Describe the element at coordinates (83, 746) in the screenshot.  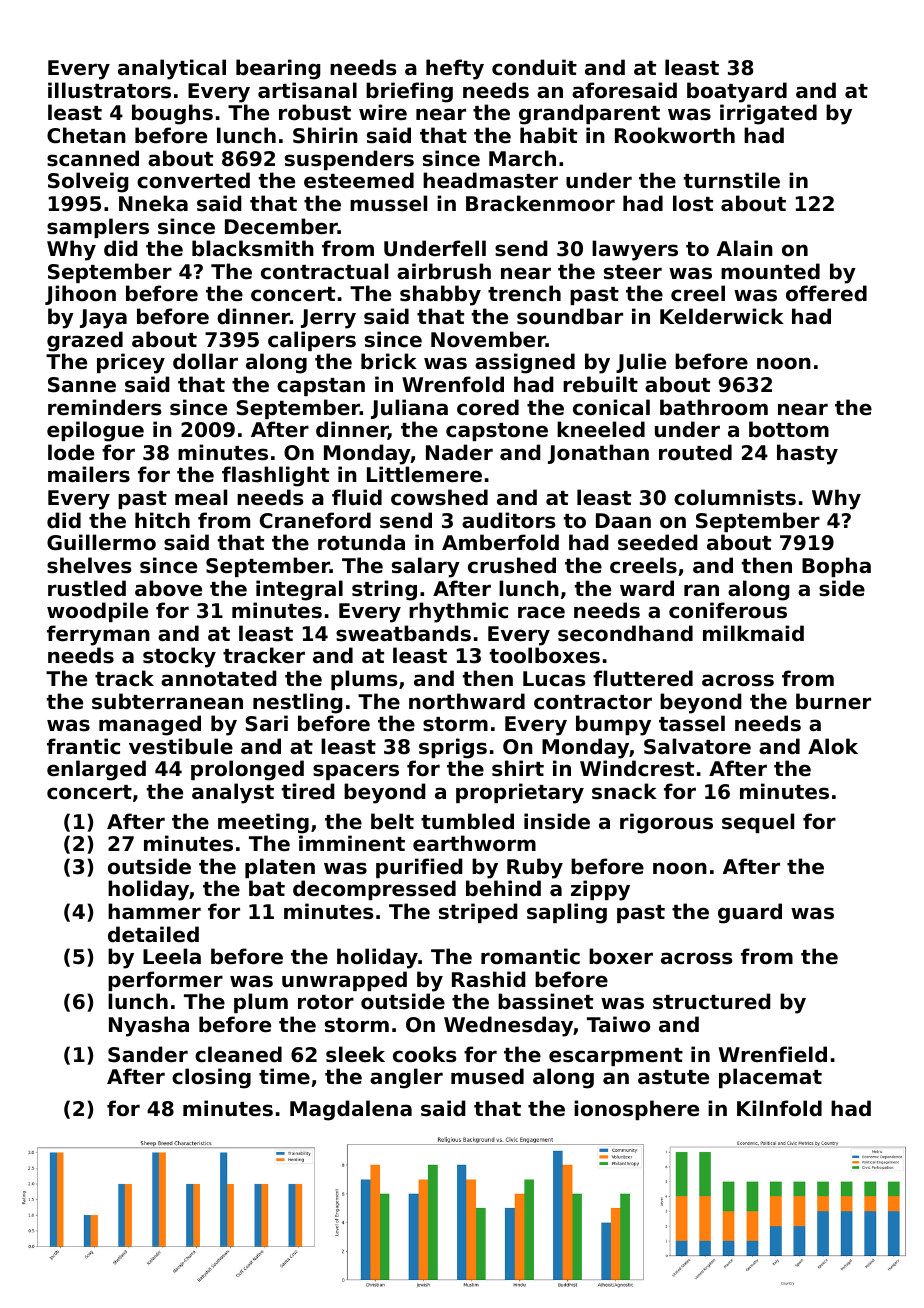
I see `frantic` at that location.
